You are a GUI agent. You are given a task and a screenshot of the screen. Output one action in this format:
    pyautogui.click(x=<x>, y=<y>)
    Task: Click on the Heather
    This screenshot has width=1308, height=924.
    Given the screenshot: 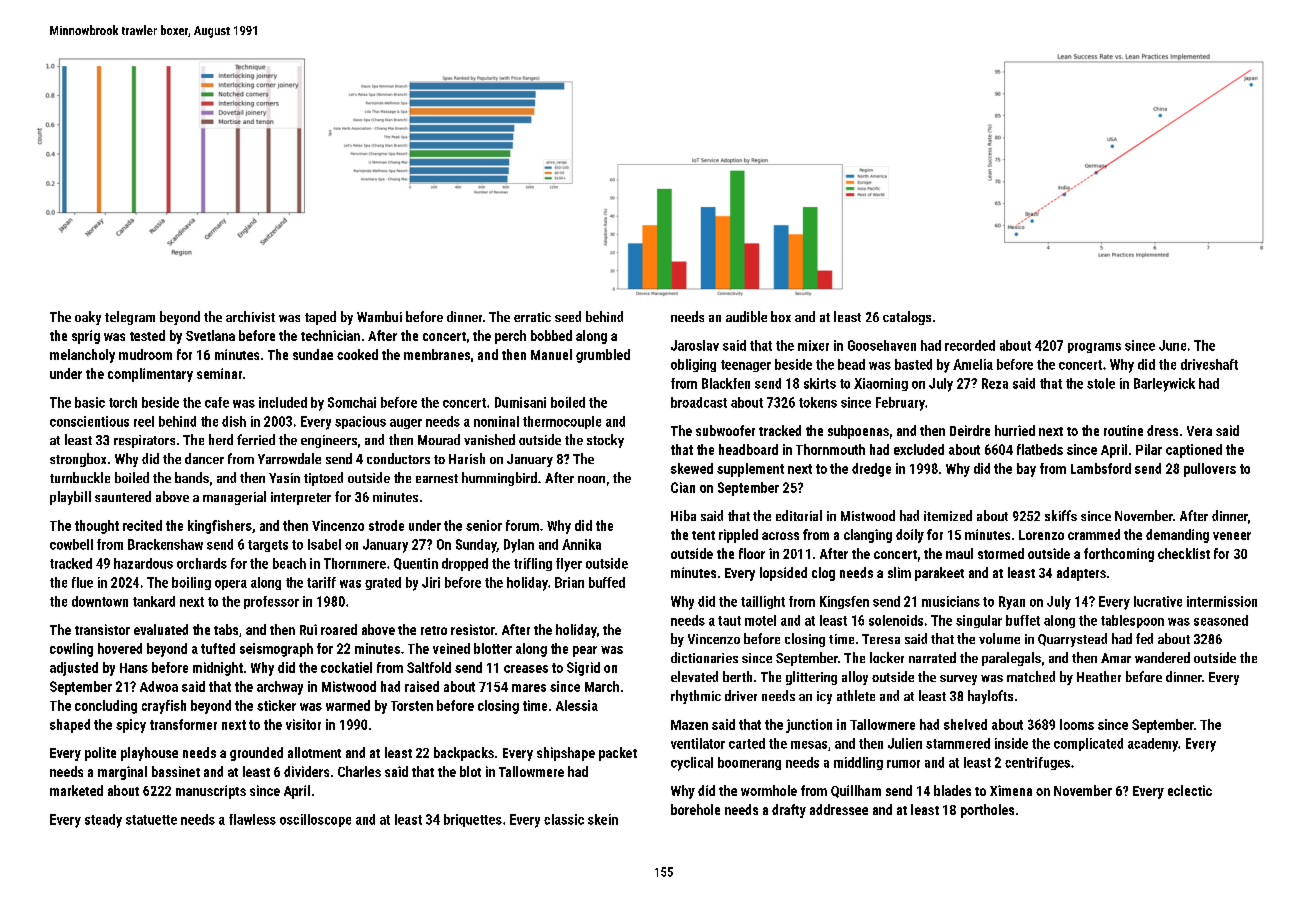 What is the action you would take?
    pyautogui.click(x=1099, y=676)
